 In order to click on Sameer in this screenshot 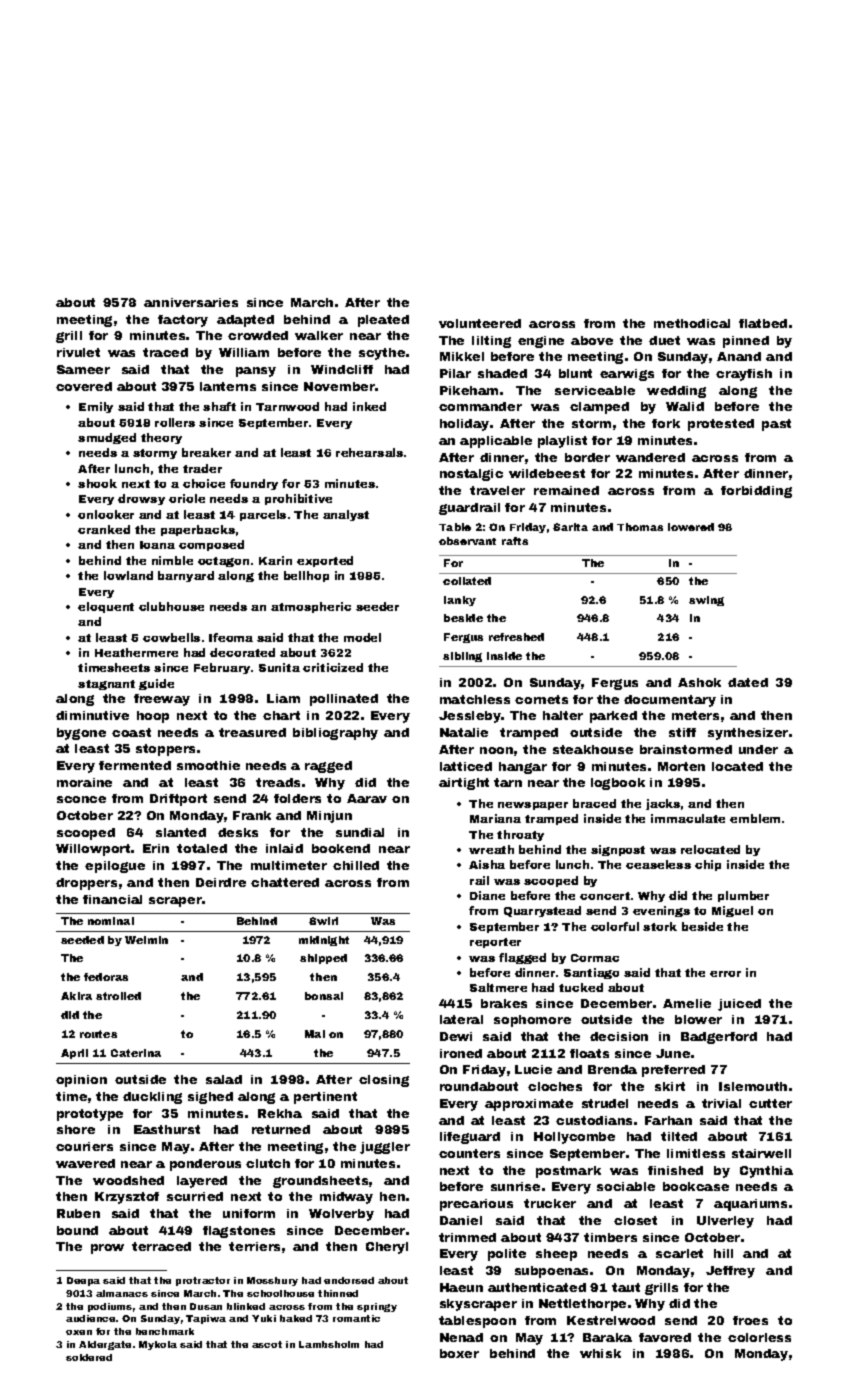, I will do `click(83, 369)`.
